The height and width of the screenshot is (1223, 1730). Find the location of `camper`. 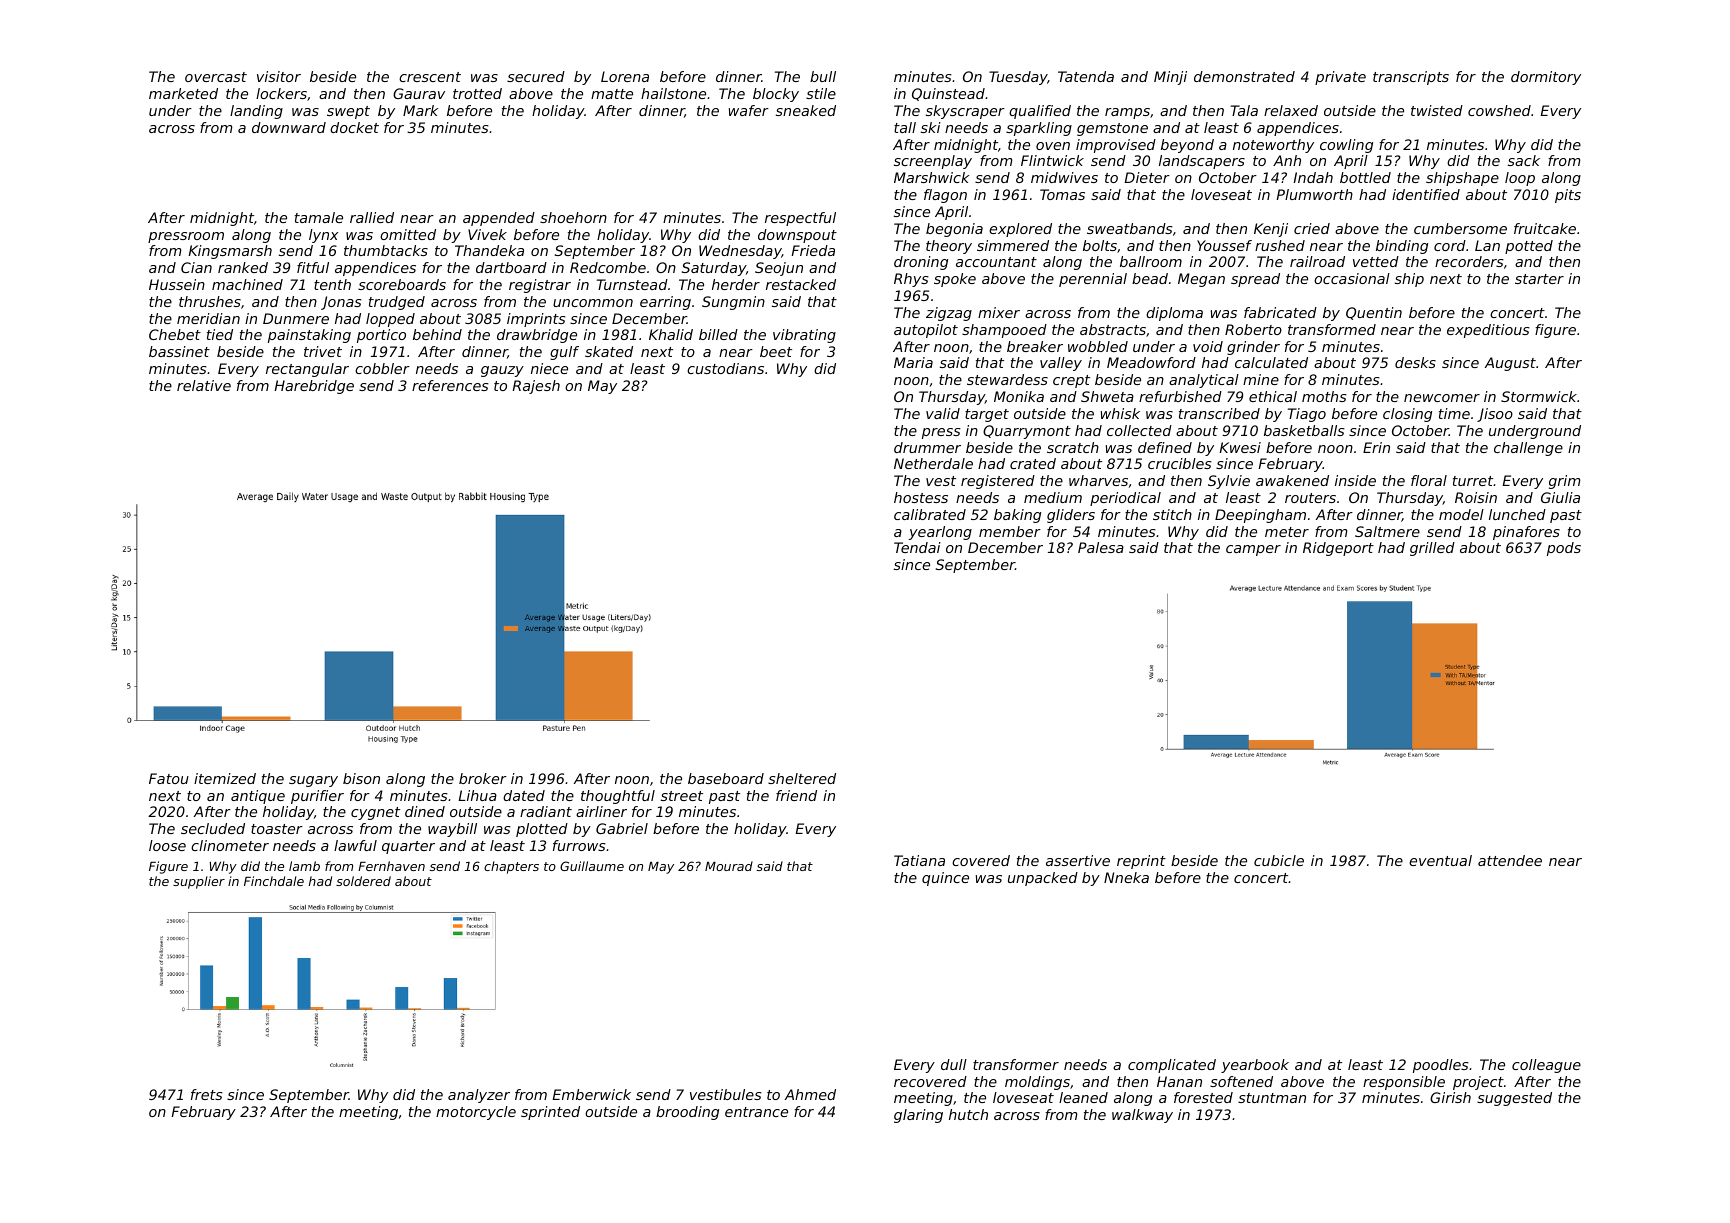

camper is located at coordinates (1253, 550).
